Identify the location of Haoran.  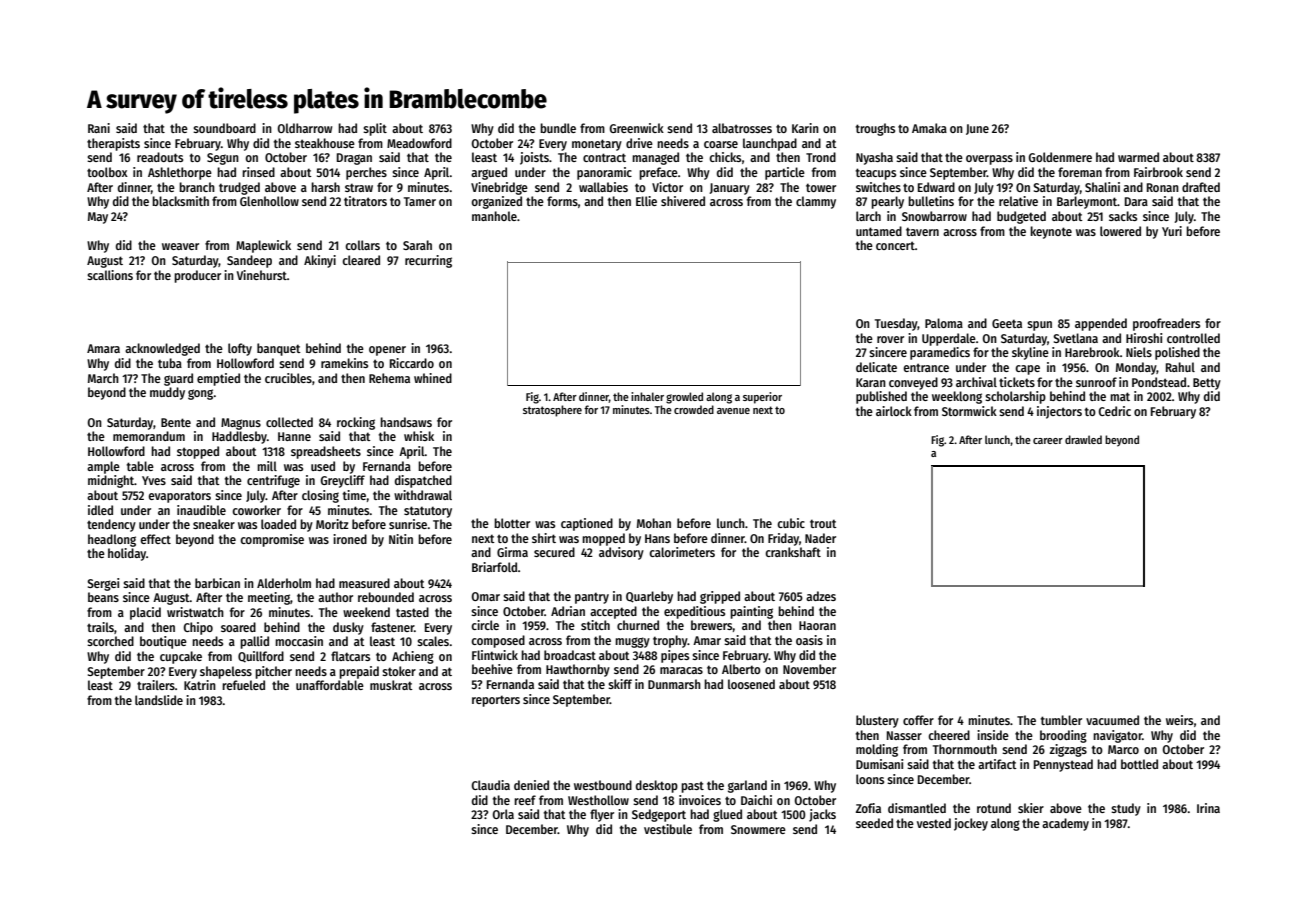
(817, 625).
